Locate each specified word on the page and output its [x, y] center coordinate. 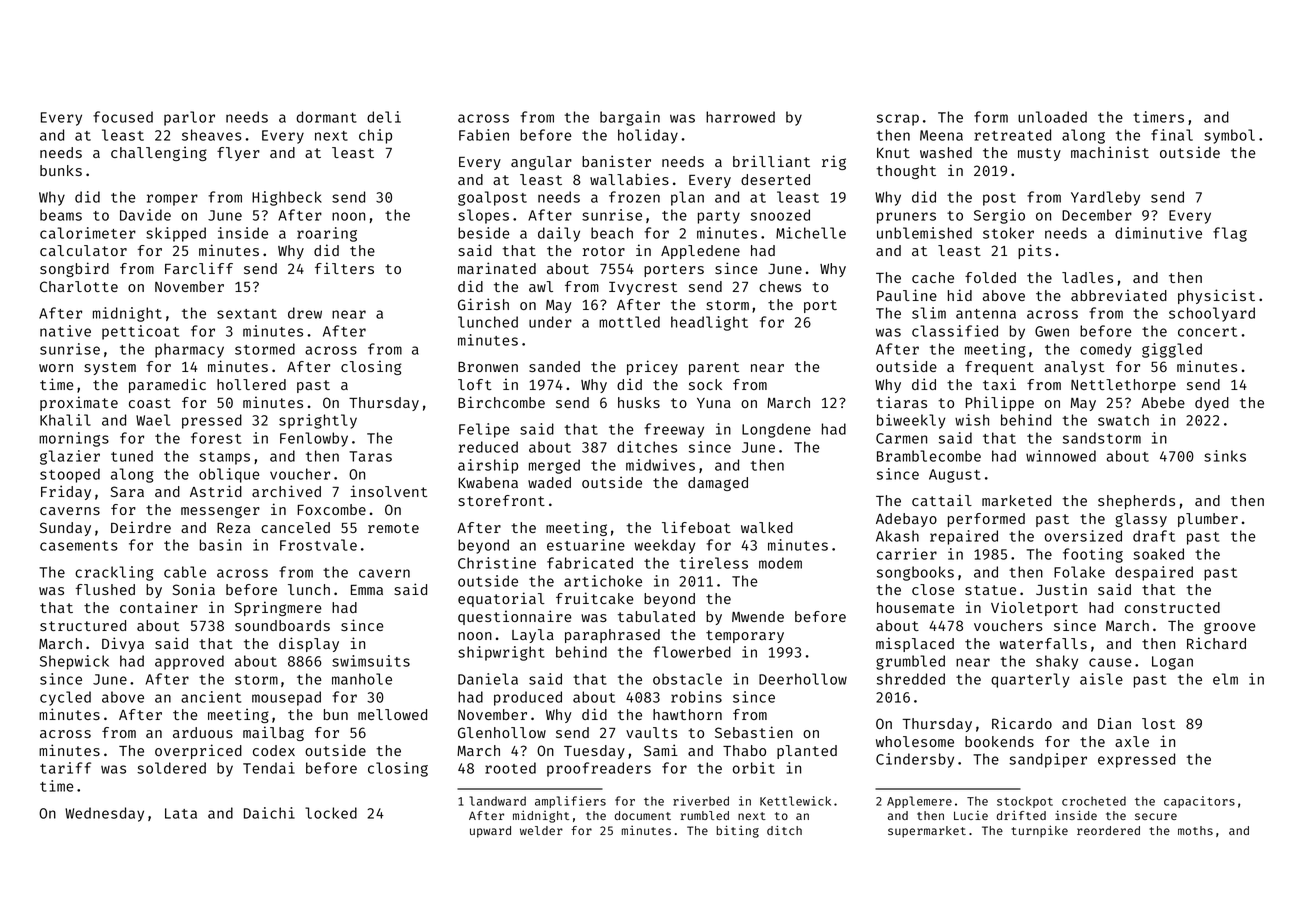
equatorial [501, 599]
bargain [630, 118]
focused [123, 117]
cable [185, 572]
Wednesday [104, 814]
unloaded [1052, 117]
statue [990, 590]
